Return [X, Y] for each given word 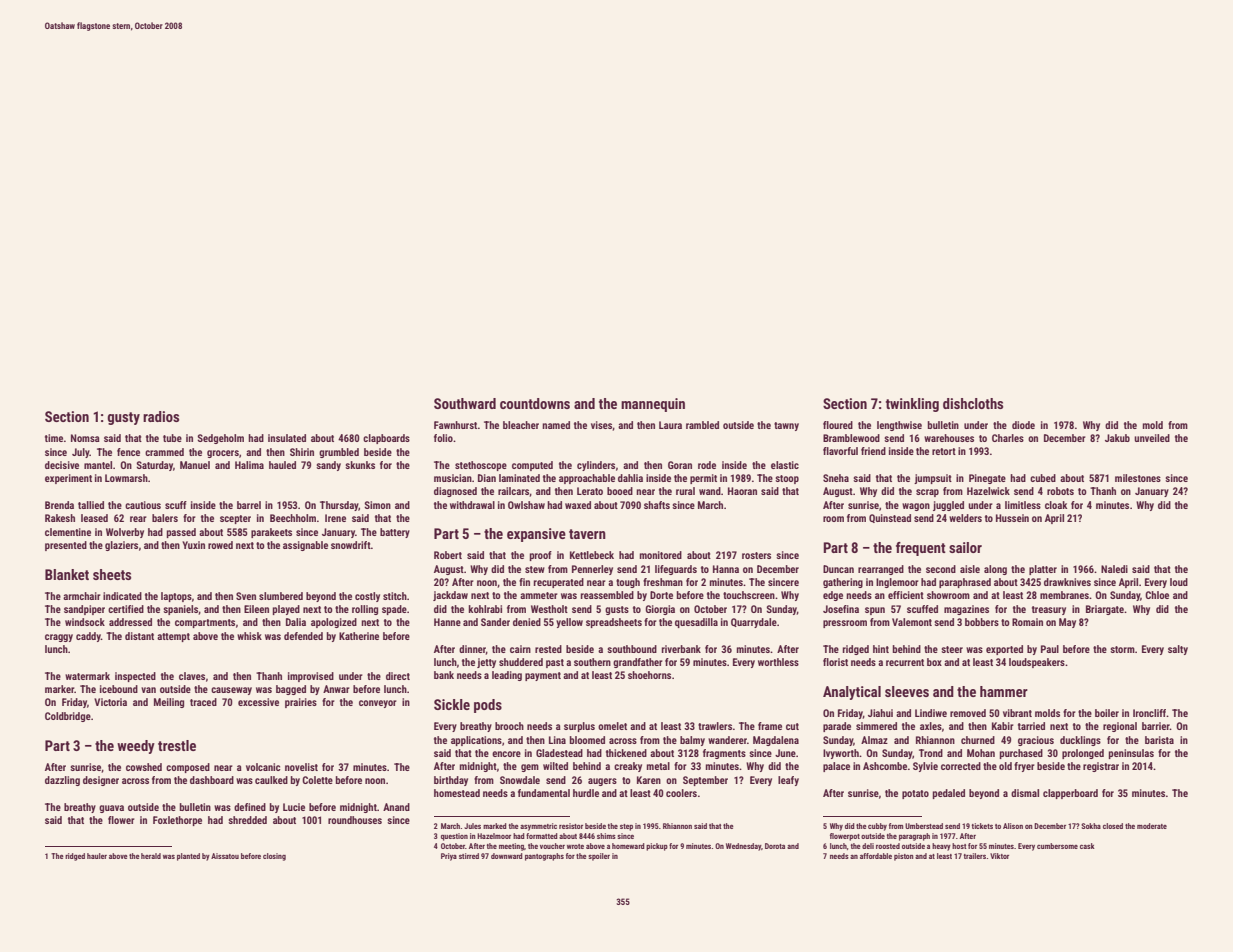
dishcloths [973, 403]
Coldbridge [68, 717]
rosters [756, 555]
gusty [123, 418]
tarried [1031, 726]
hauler [97, 856]
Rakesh [60, 518]
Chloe [1157, 595]
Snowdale [520, 780]
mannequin [653, 405]
